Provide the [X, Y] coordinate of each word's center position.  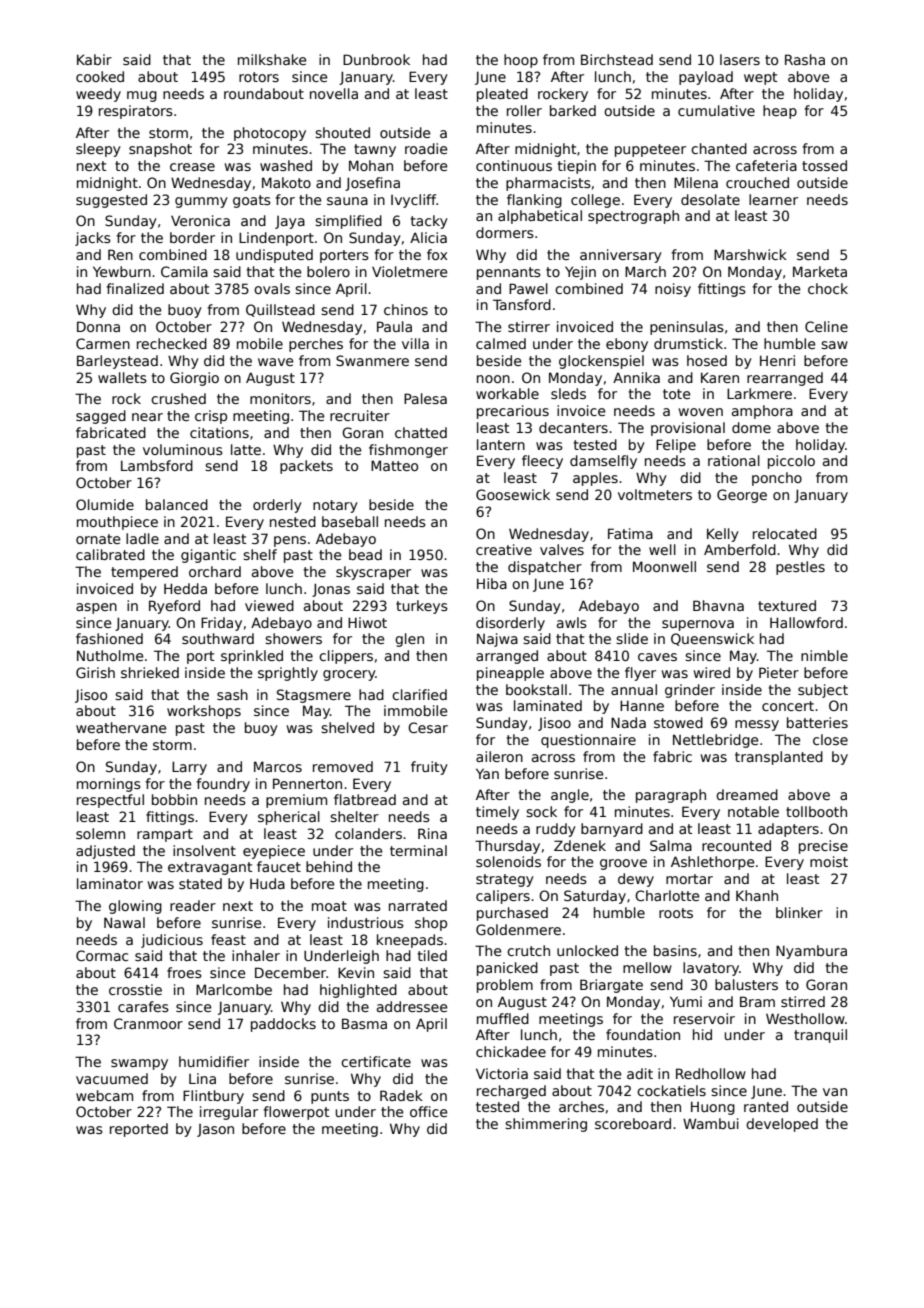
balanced [177, 504]
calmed [501, 343]
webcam [104, 1095]
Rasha [805, 59]
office [429, 1111]
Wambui [711, 1123]
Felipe [676, 446]
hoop [521, 61]
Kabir [94, 59]
